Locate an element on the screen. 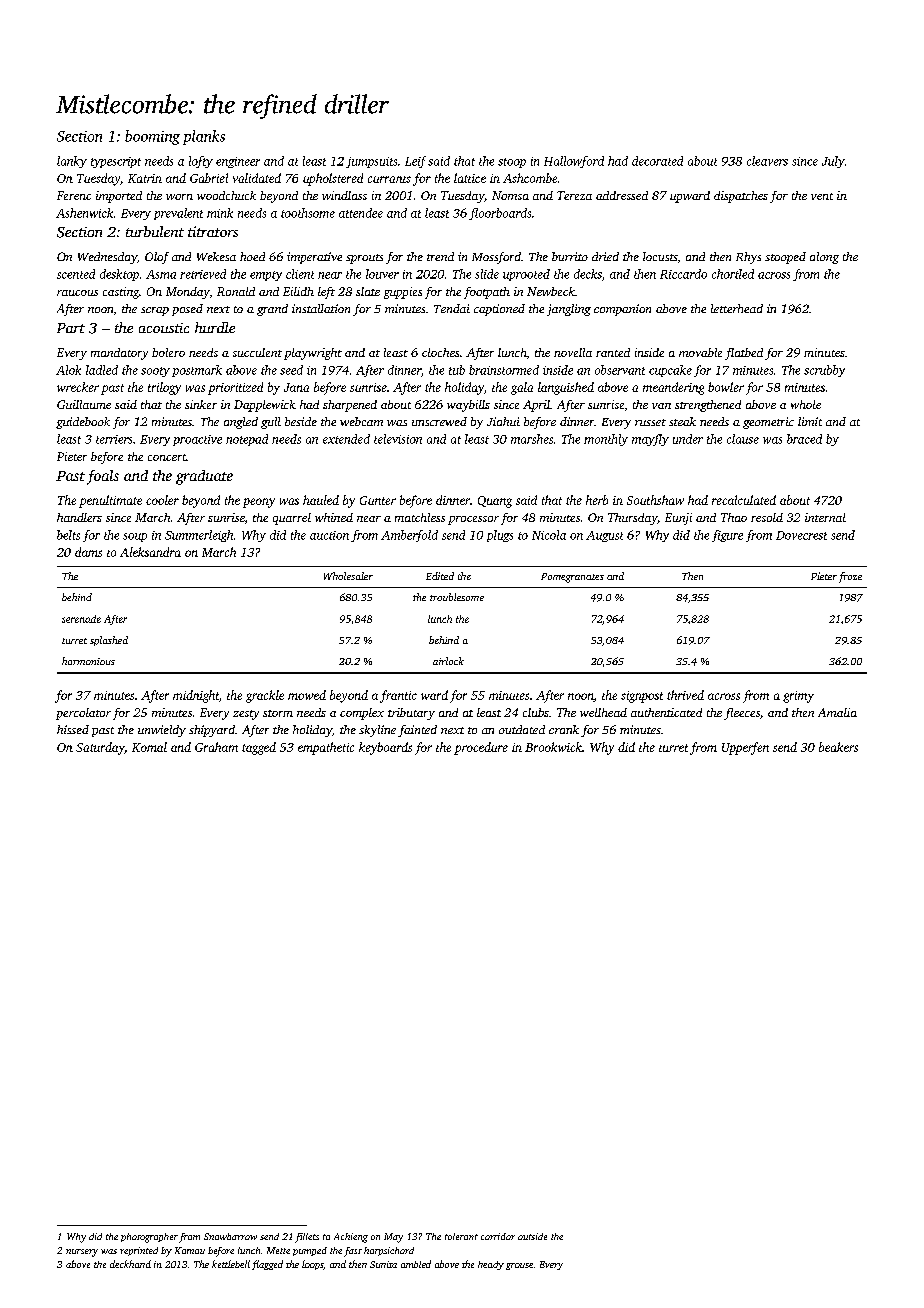 This screenshot has height=1308, width=924. grimy is located at coordinates (798, 697).
